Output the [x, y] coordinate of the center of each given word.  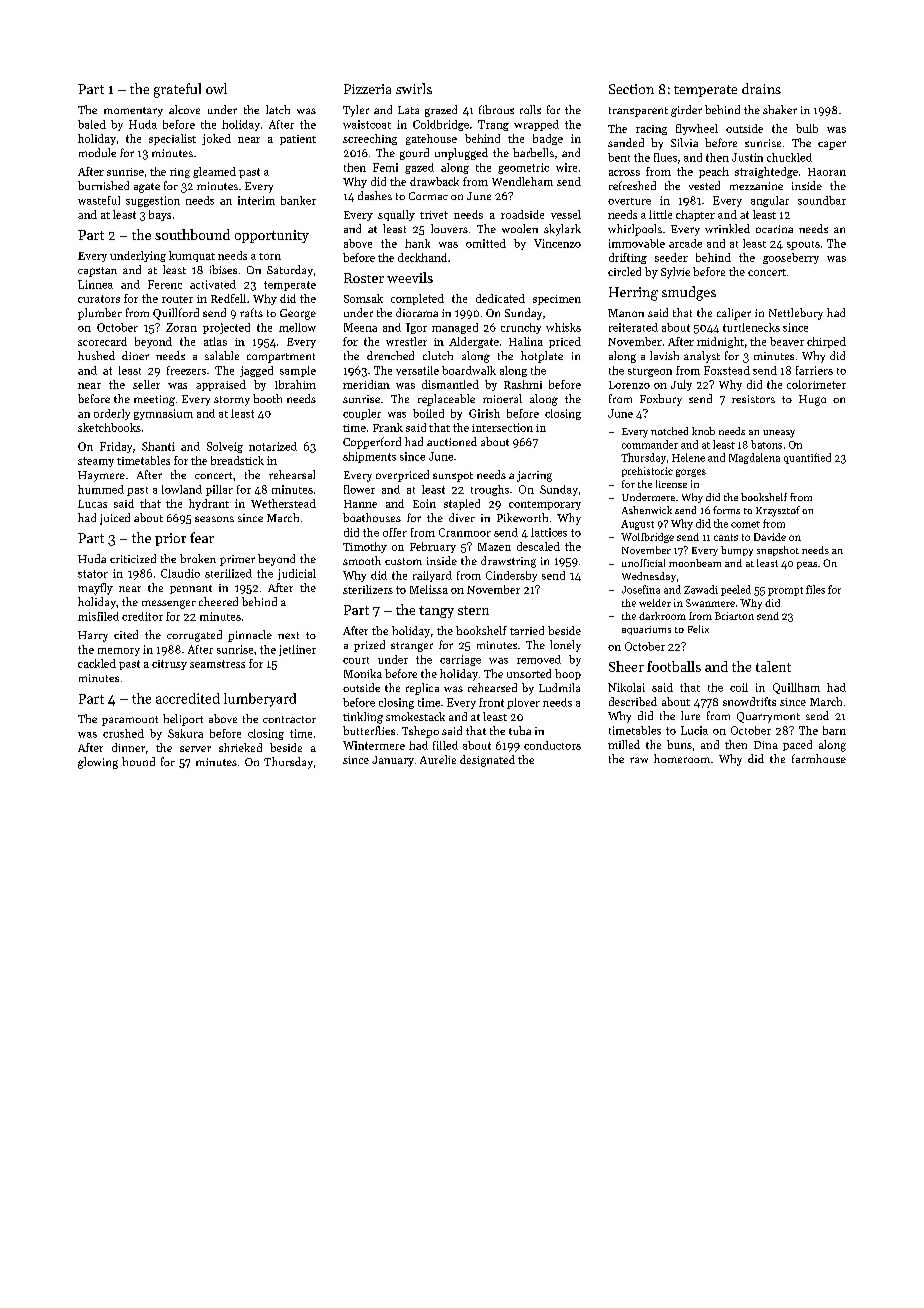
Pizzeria [367, 89]
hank [417, 243]
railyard [432, 576]
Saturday [290, 271]
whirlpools [635, 230]
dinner [128, 747]
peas [807, 565]
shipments [369, 457]
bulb [807, 128]
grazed [441, 111]
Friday [116, 447]
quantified [807, 458]
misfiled [98, 616]
